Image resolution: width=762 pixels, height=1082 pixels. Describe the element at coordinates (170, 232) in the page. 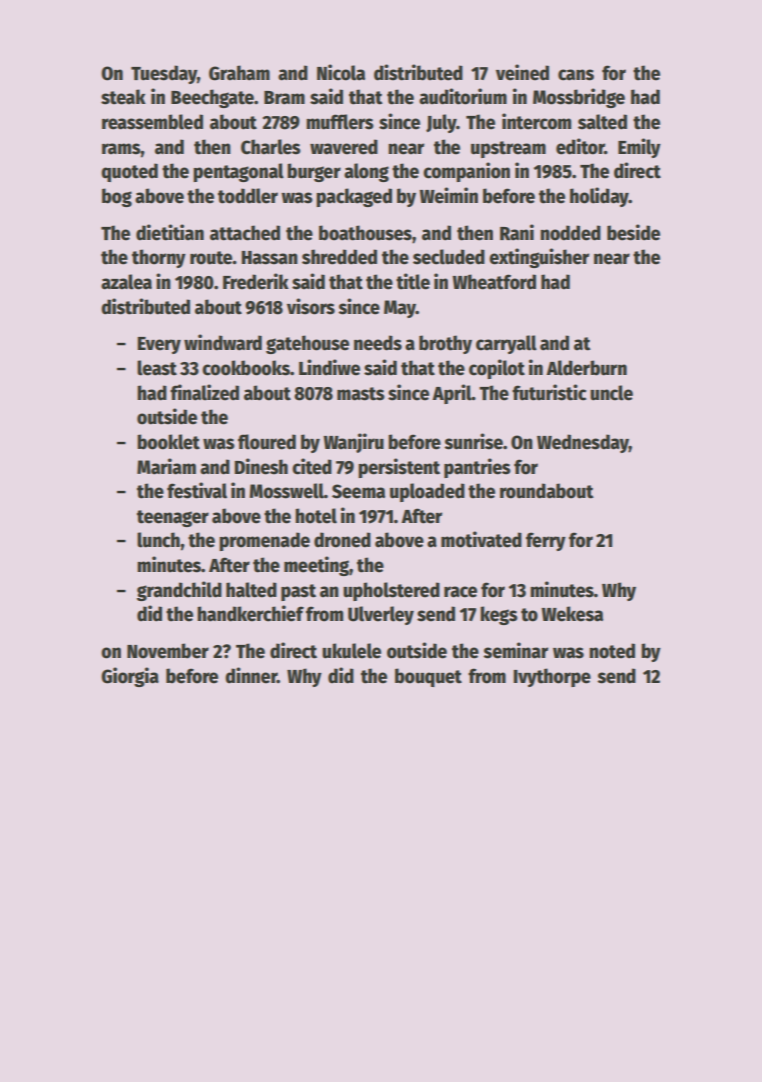

I see `dietitian` at that location.
